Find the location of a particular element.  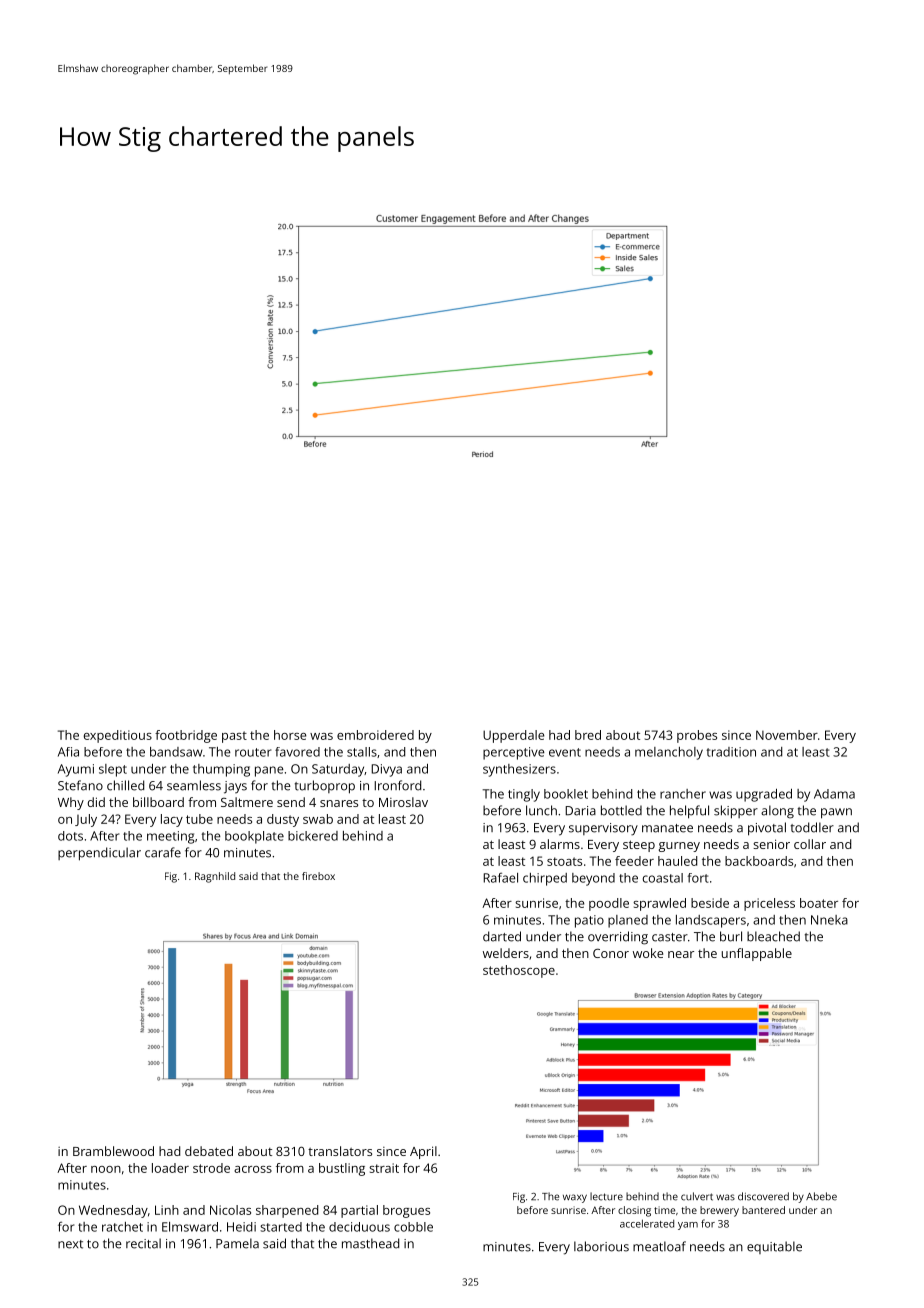

darted is located at coordinates (502, 936).
